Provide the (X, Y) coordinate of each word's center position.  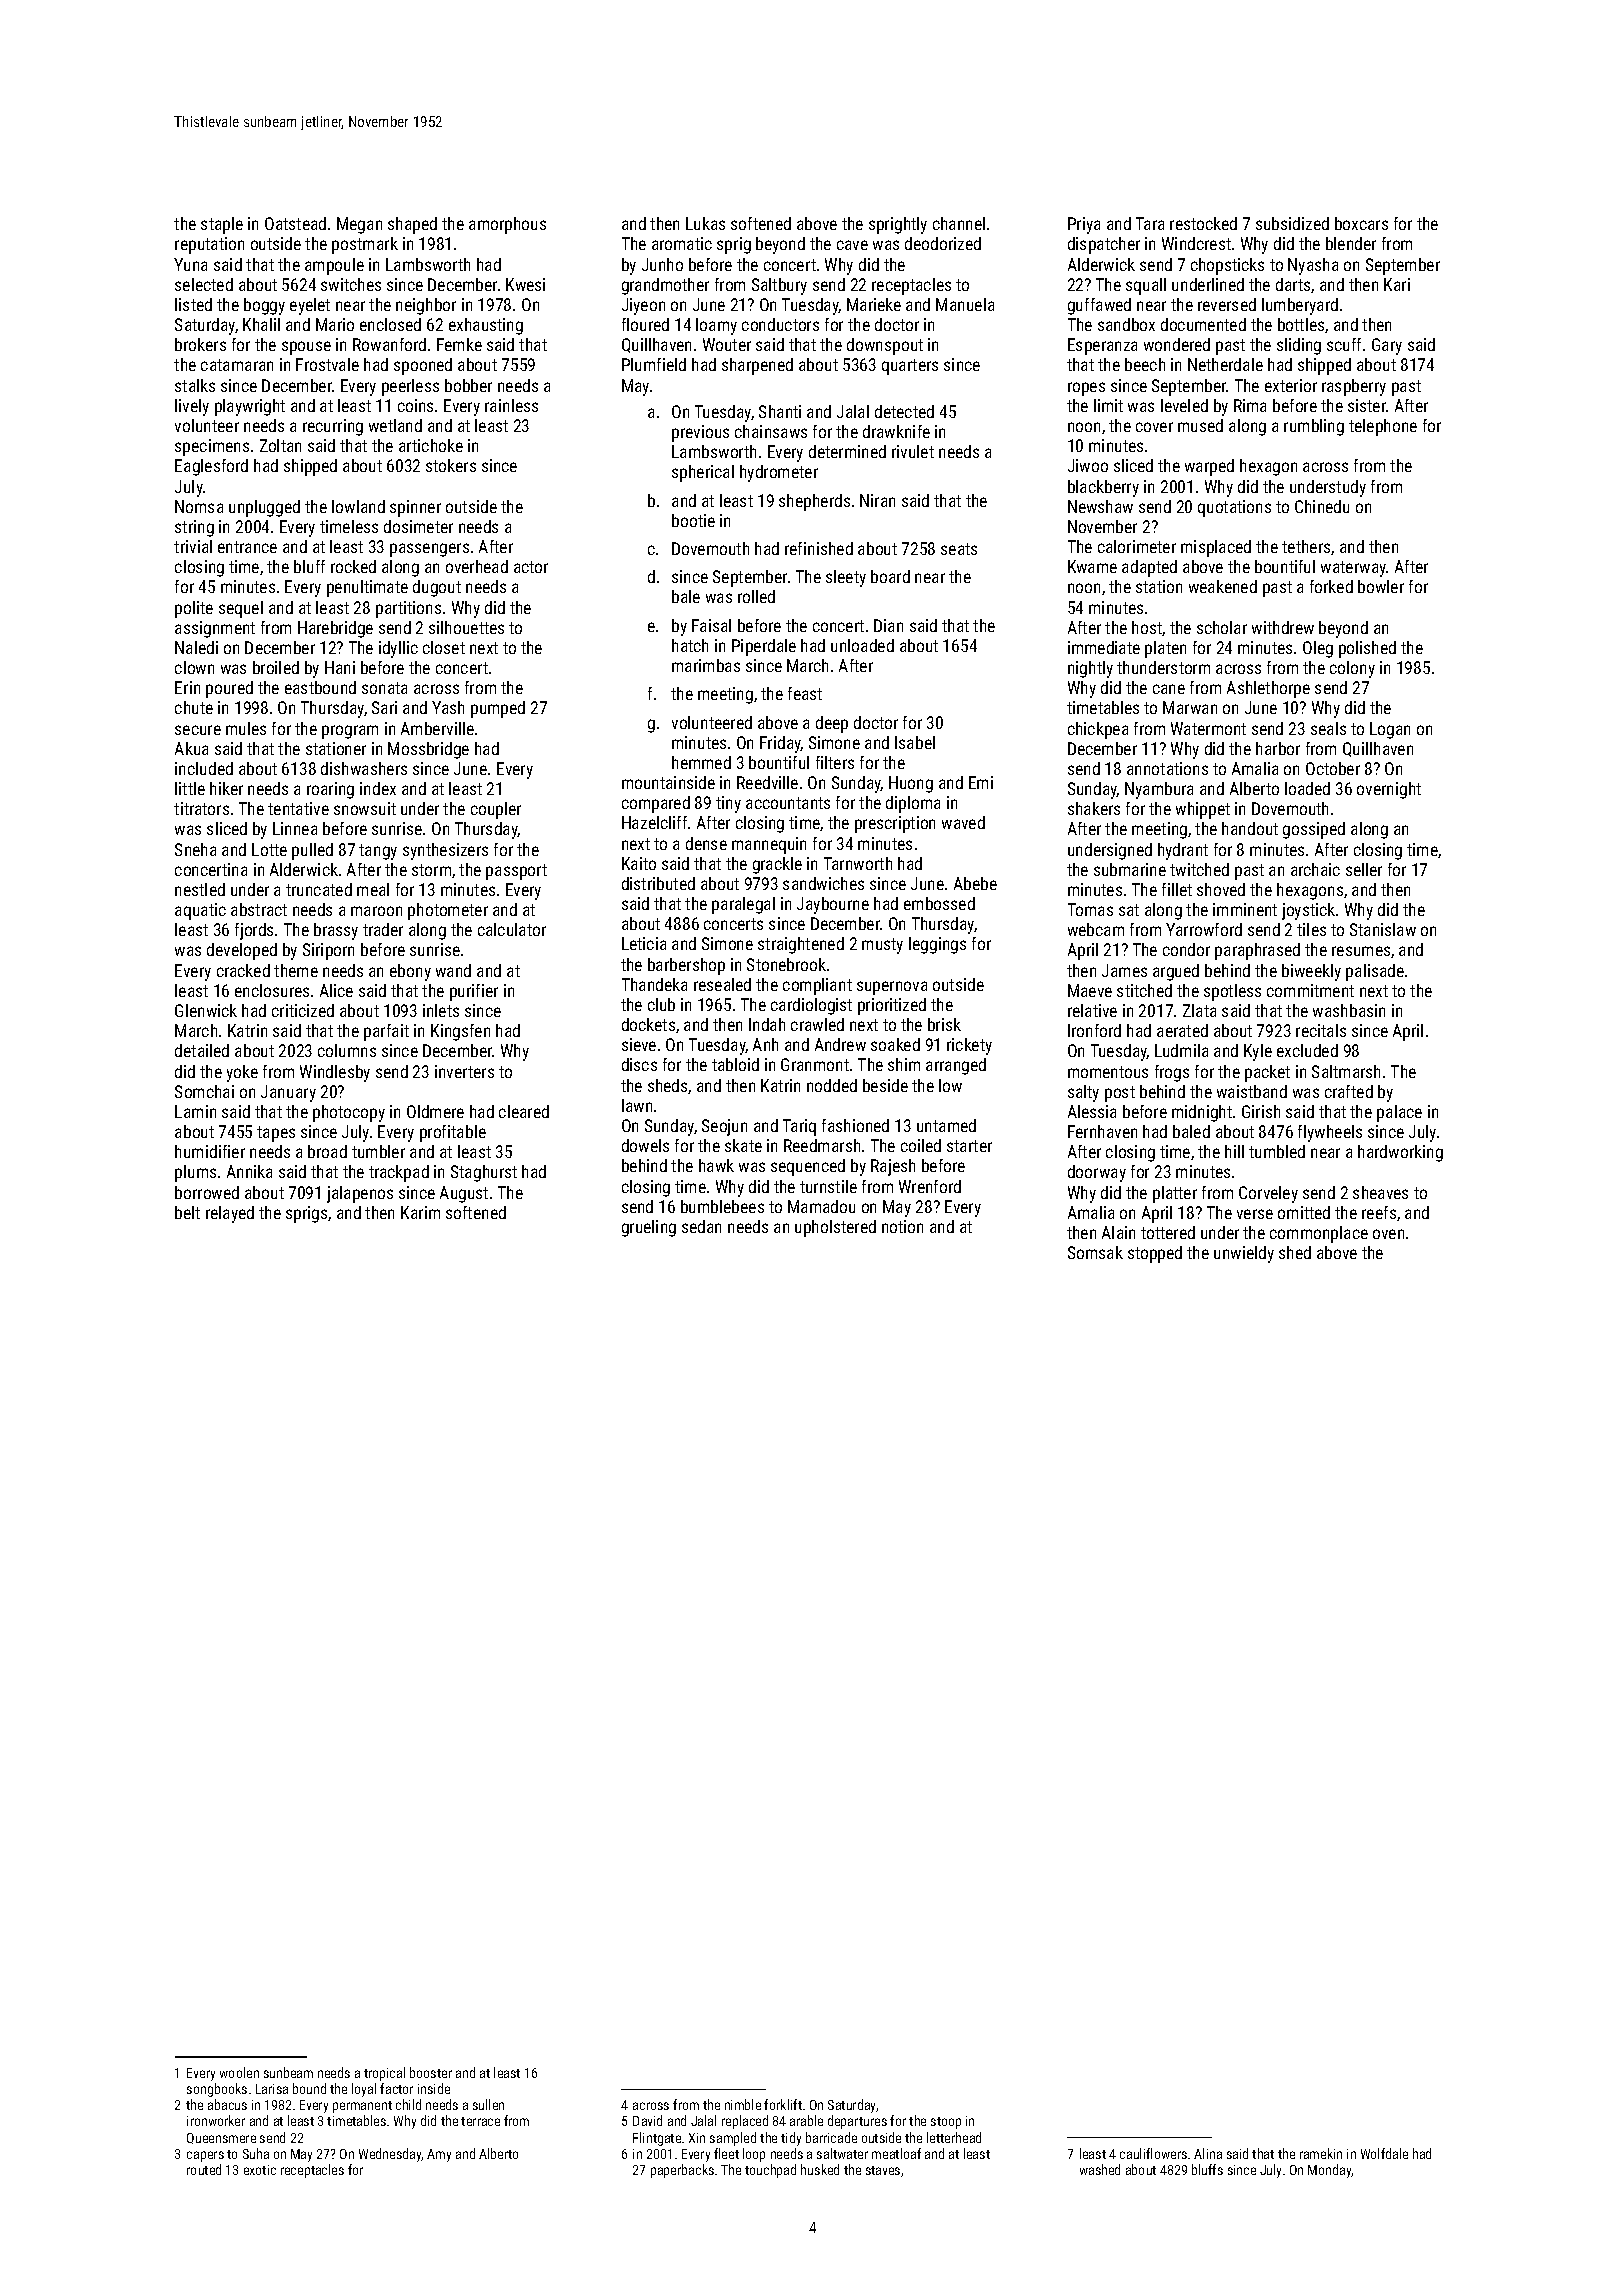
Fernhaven (1102, 1131)
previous (700, 433)
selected (204, 284)
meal (373, 889)
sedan (701, 1226)
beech (1145, 364)
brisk (944, 1024)
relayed (230, 1214)
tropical (384, 2074)
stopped (1155, 1254)
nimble (743, 2104)
